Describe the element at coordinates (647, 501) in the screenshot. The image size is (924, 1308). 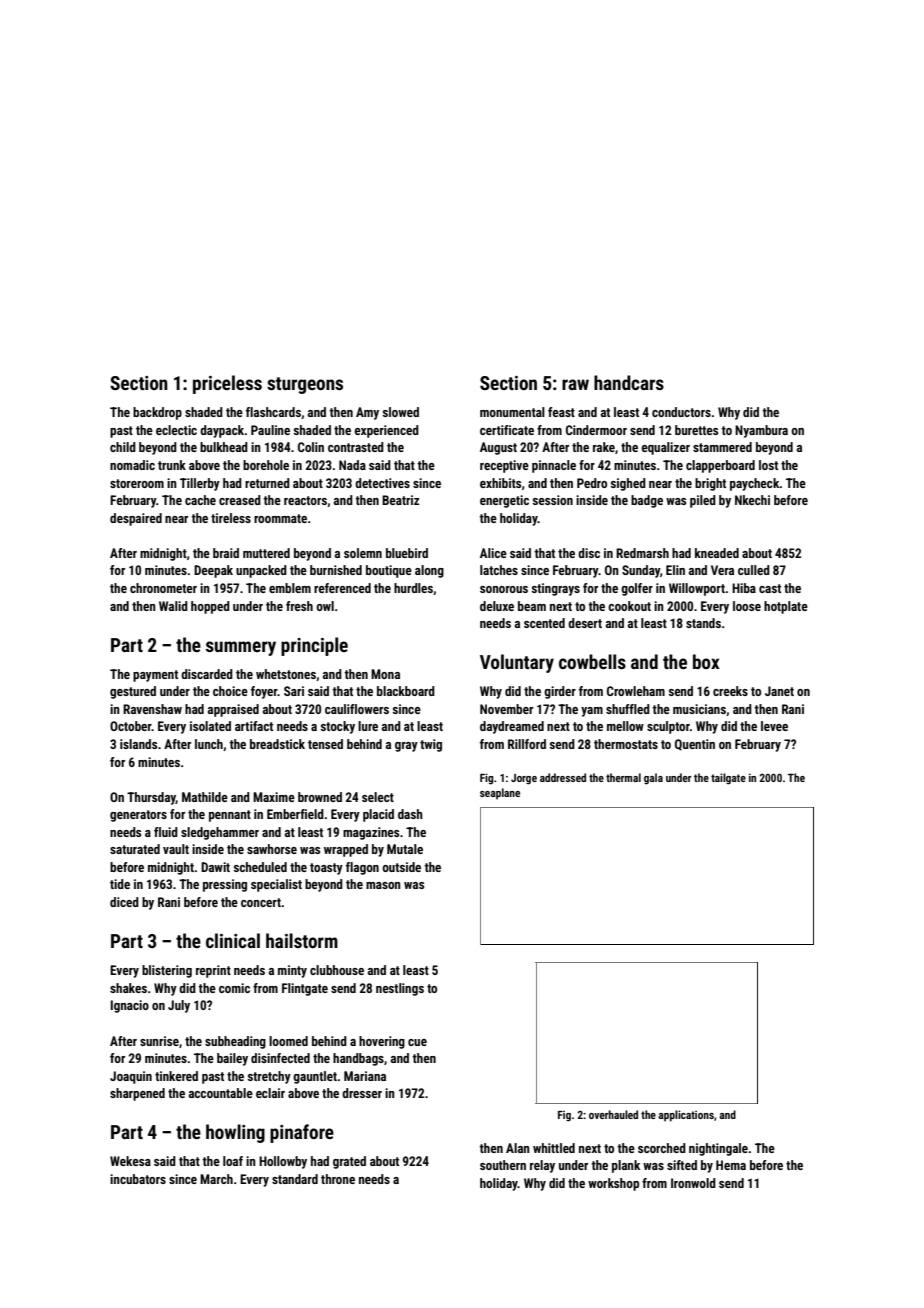
I see `badge` at that location.
